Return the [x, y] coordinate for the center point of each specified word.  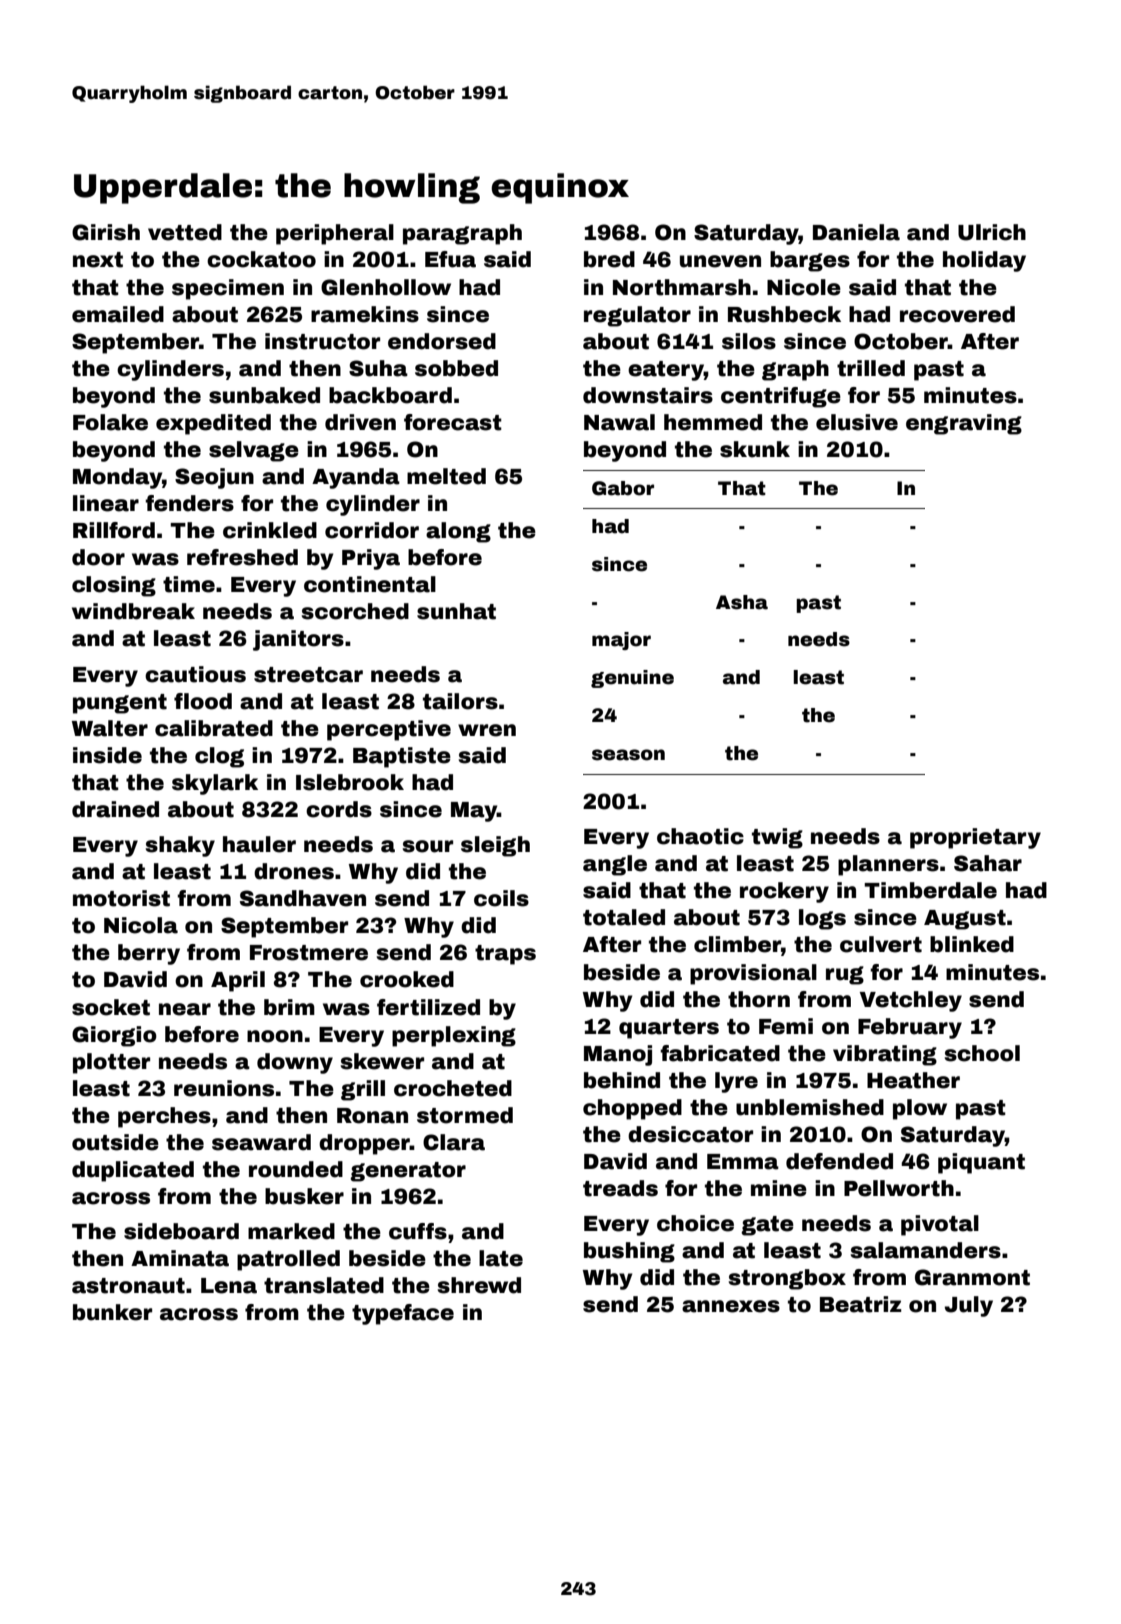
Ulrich [992, 232]
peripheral [335, 234]
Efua [450, 259]
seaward [261, 1142]
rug [845, 975]
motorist [121, 898]
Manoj [618, 1055]
